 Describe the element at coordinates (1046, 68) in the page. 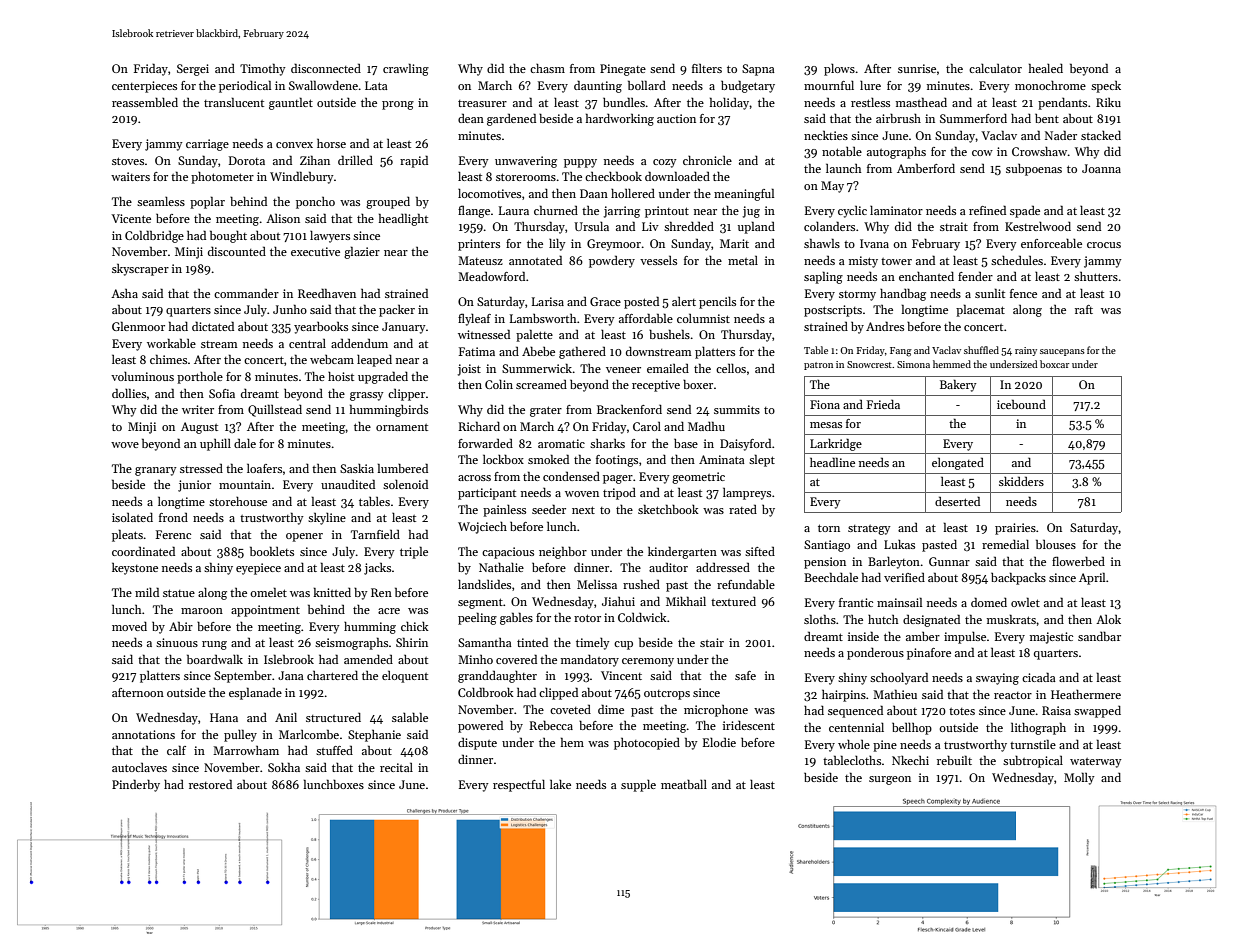

I see `healed` at that location.
